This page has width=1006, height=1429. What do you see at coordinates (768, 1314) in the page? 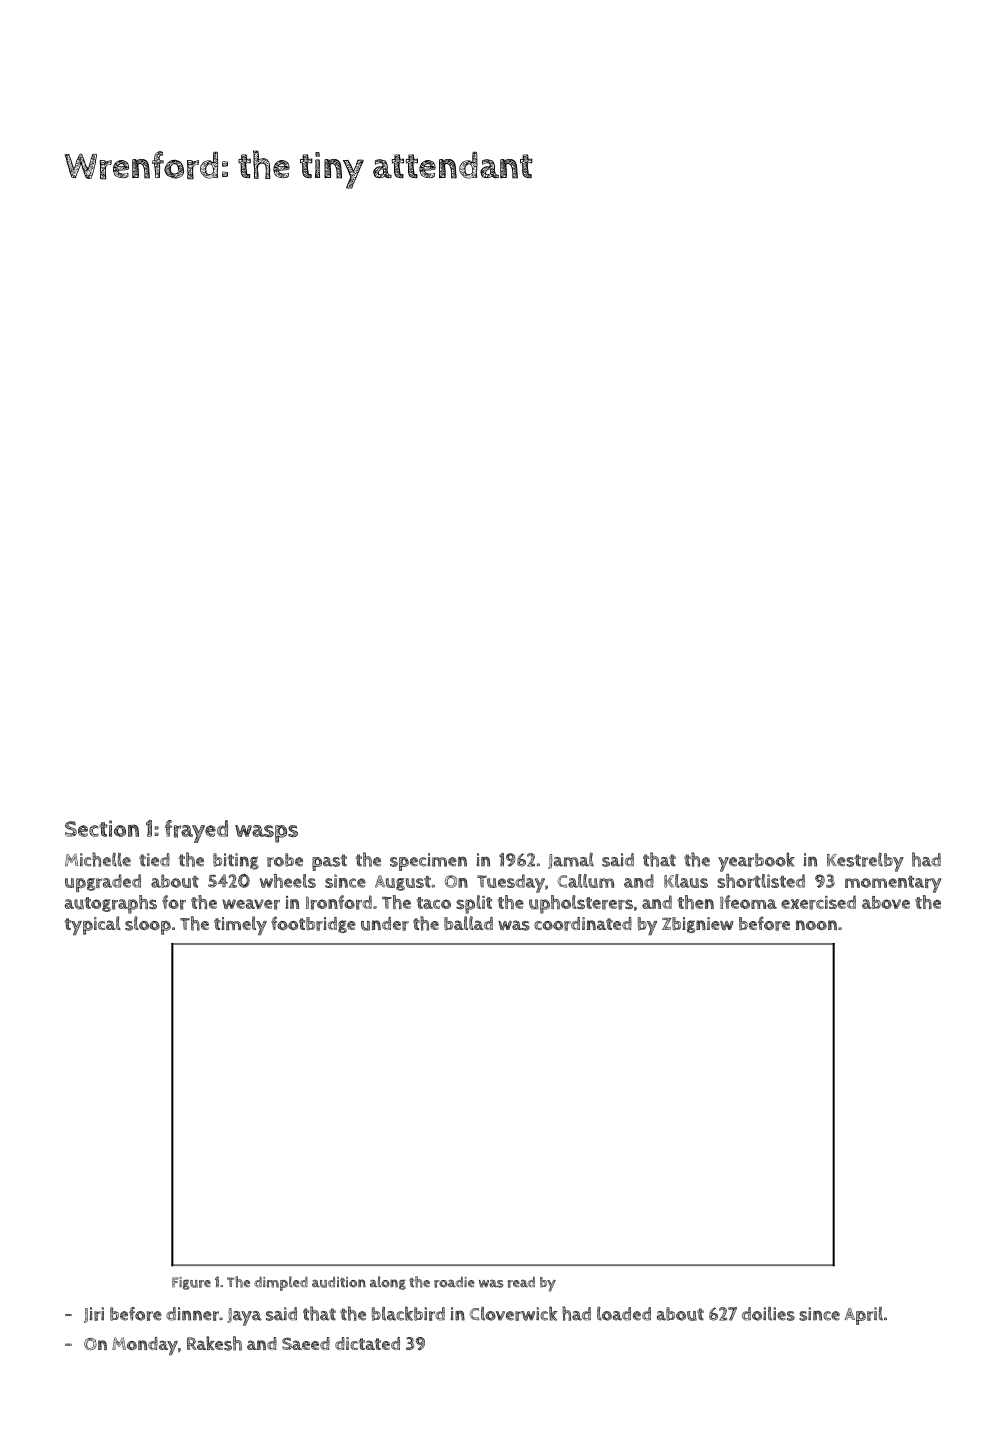
I see `doilies` at bounding box center [768, 1314].
